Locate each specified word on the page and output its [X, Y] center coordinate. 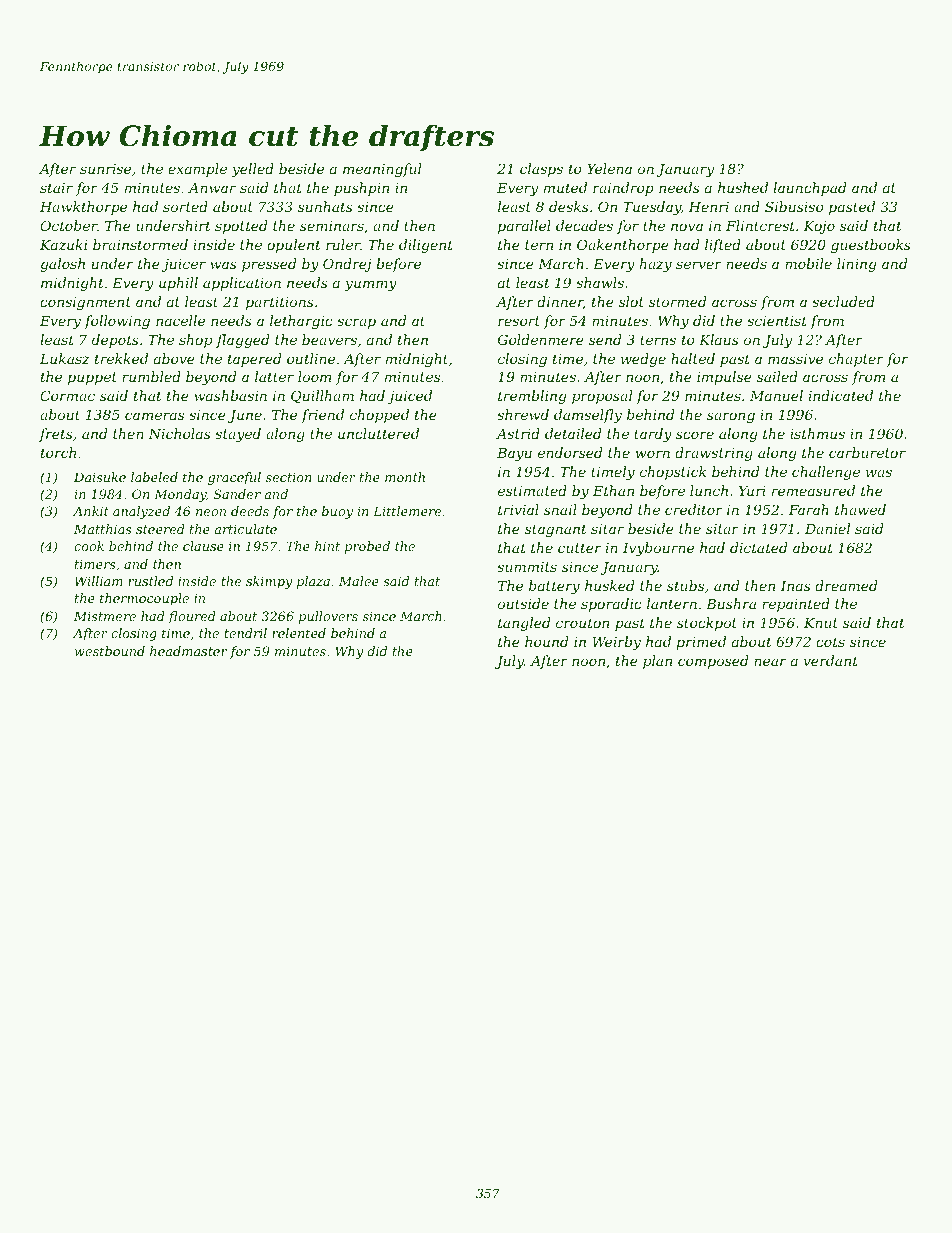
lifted [723, 246]
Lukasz [65, 359]
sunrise [105, 169]
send [605, 339]
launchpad [809, 189]
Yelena [609, 168]
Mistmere [105, 616]
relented [299, 633]
